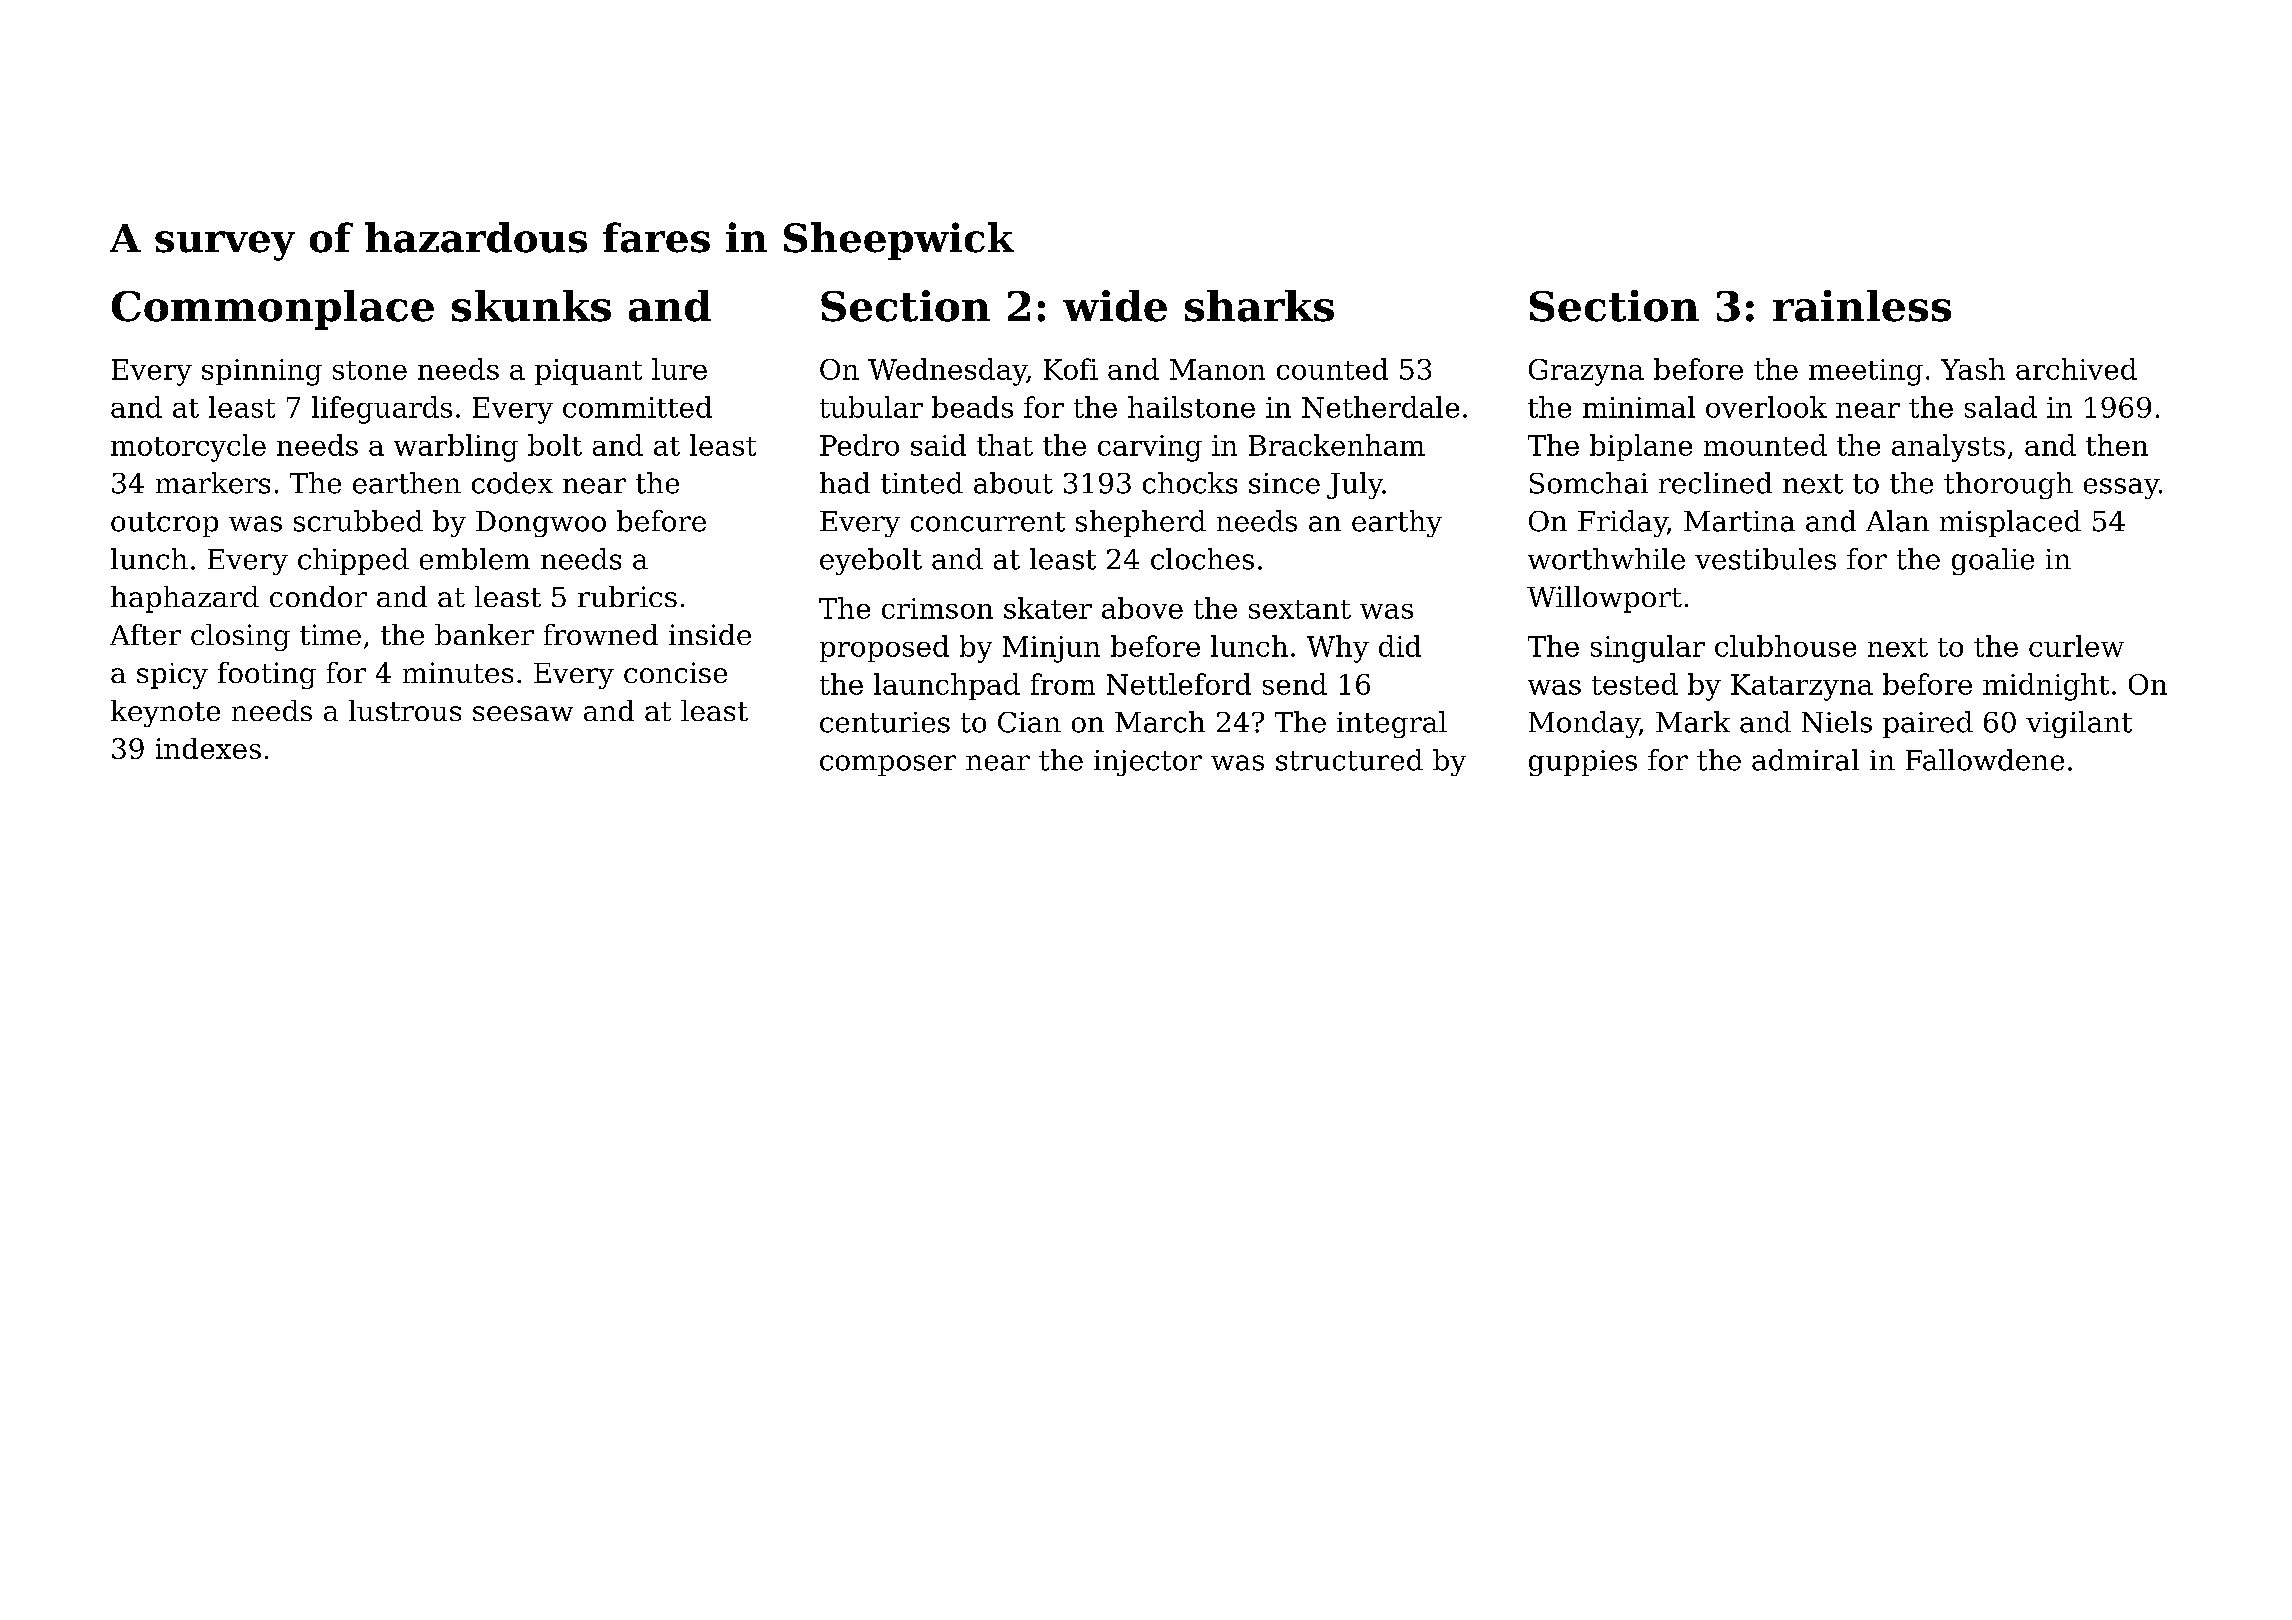 This screenshot has height=1620, width=2292. Describe the element at coordinates (1866, 372) in the screenshot. I see `meeting` at that location.
